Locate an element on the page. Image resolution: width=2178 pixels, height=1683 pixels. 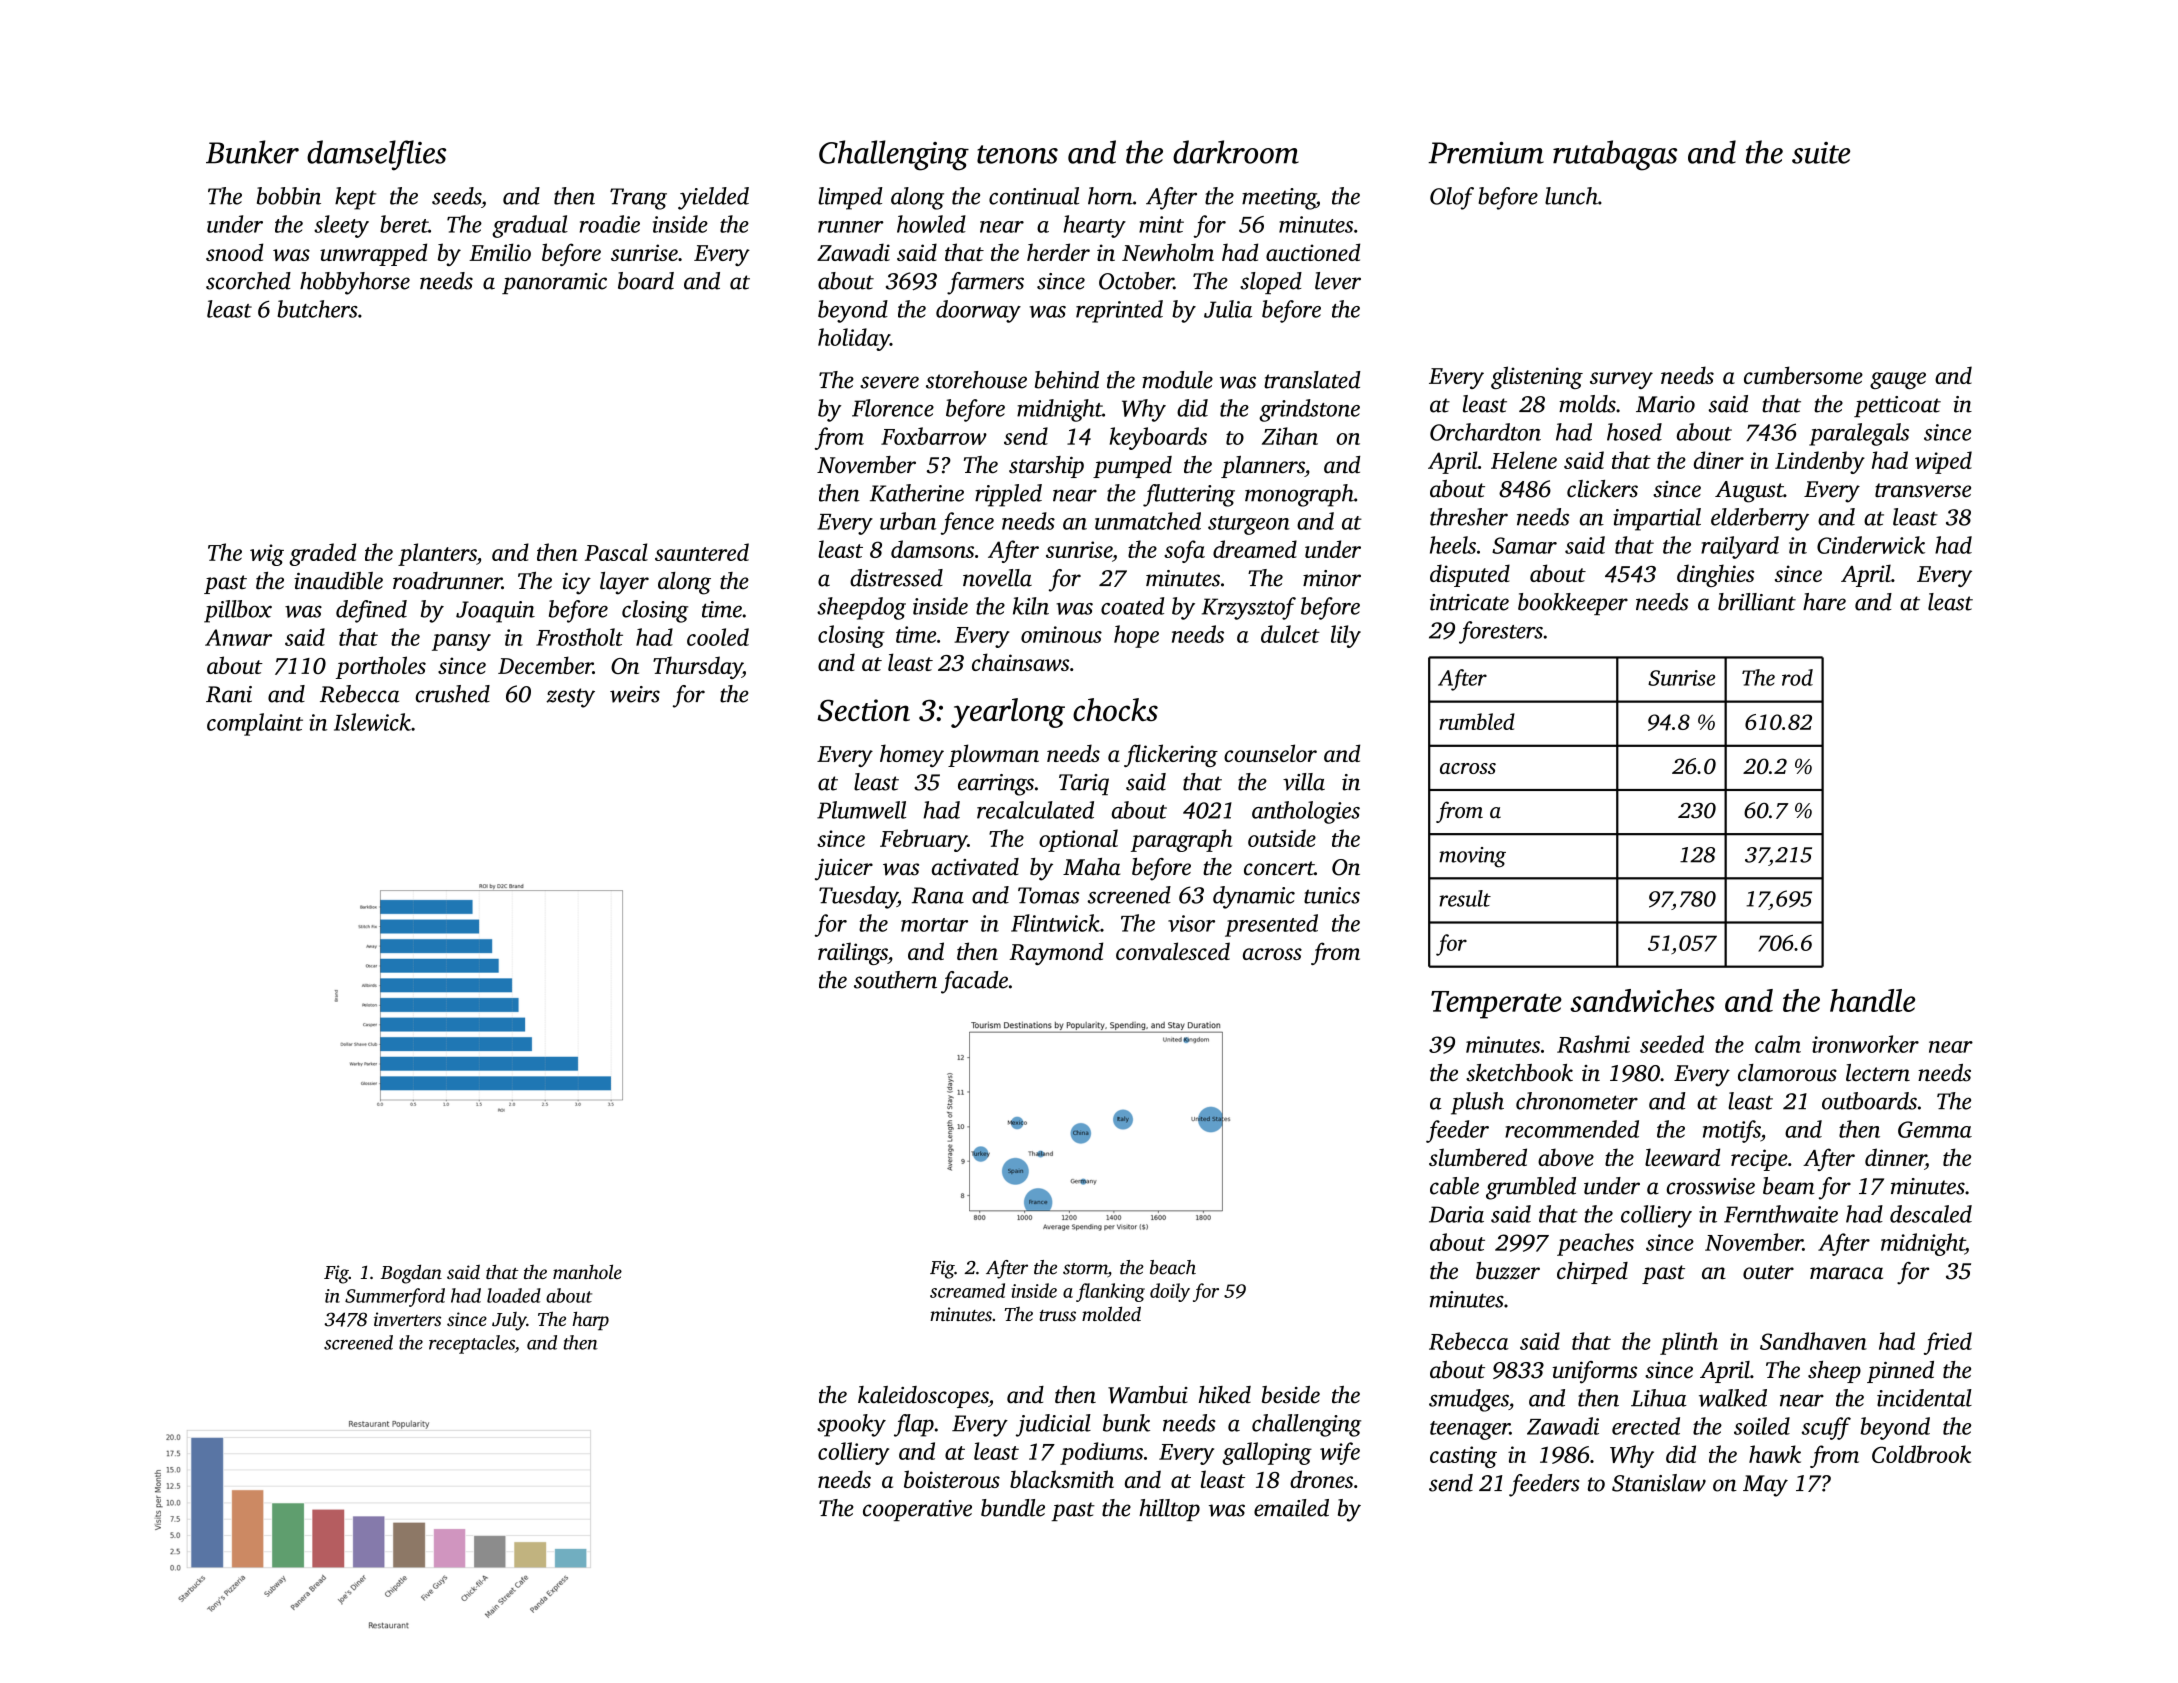
rutabagas is located at coordinates (1615, 155).
